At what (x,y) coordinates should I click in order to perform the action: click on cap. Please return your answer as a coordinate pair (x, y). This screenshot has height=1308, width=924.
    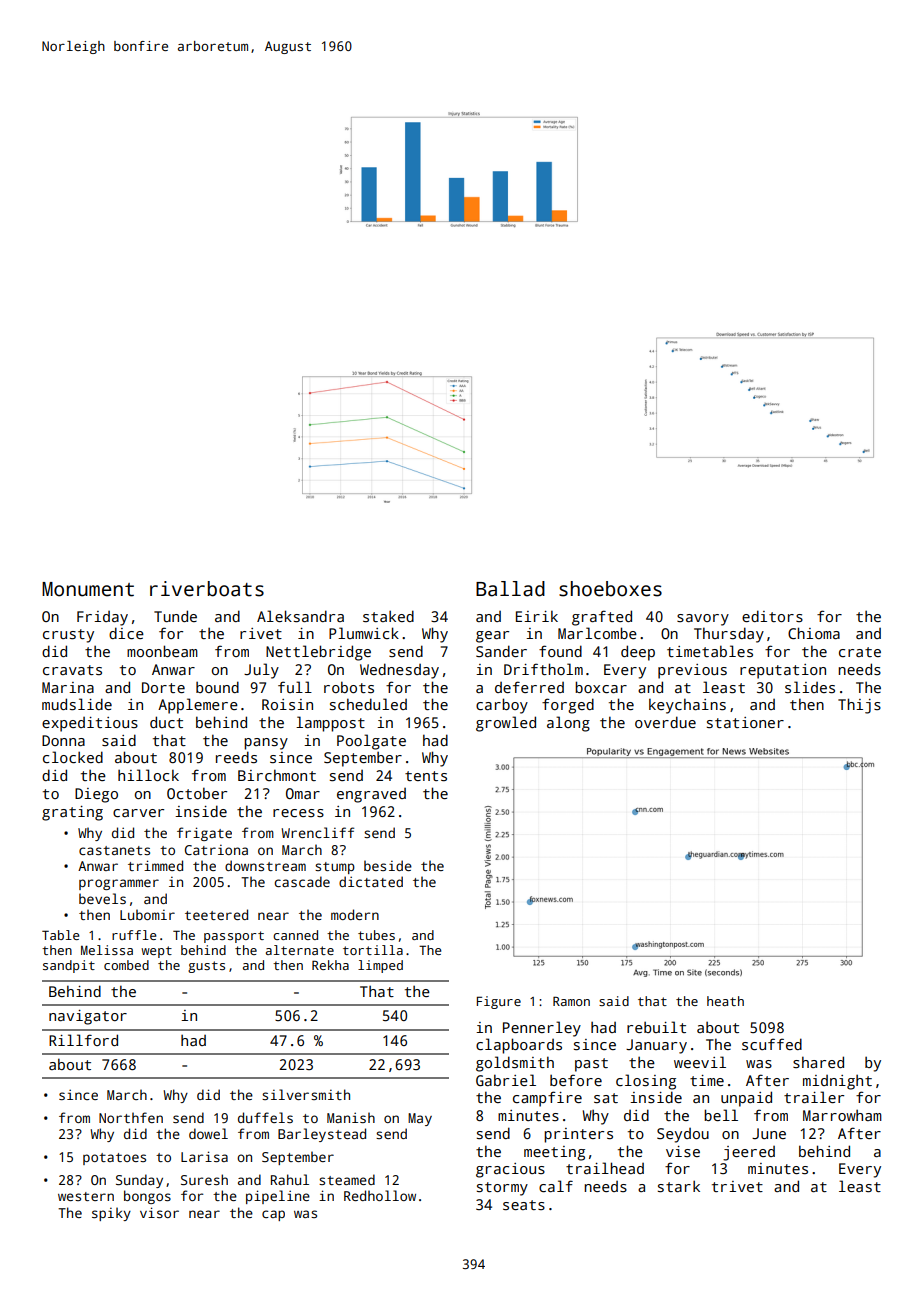
    Looking at the image, I should click on (273, 1215).
